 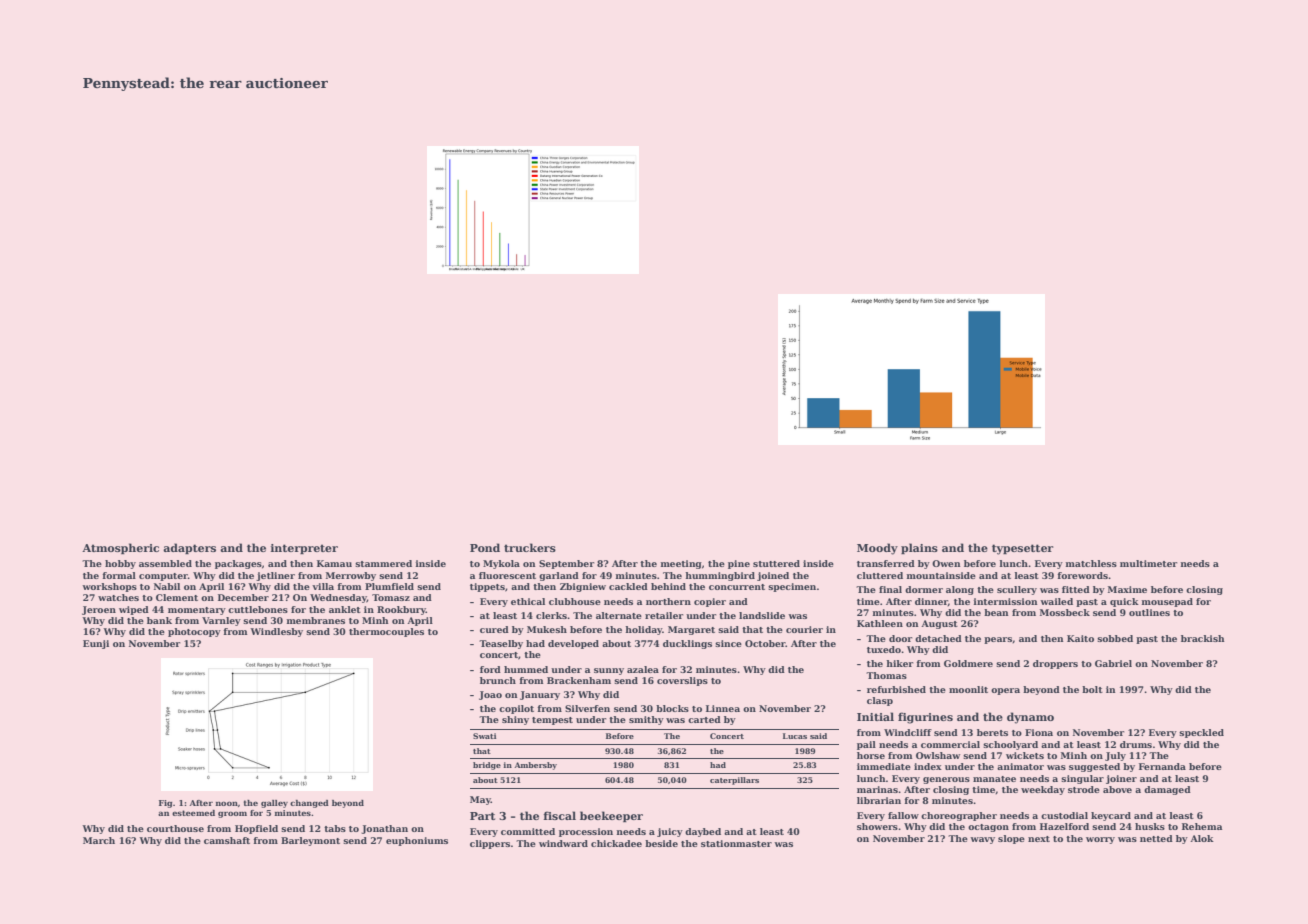 What do you see at coordinates (490, 695) in the page?
I see `Joao` at bounding box center [490, 695].
